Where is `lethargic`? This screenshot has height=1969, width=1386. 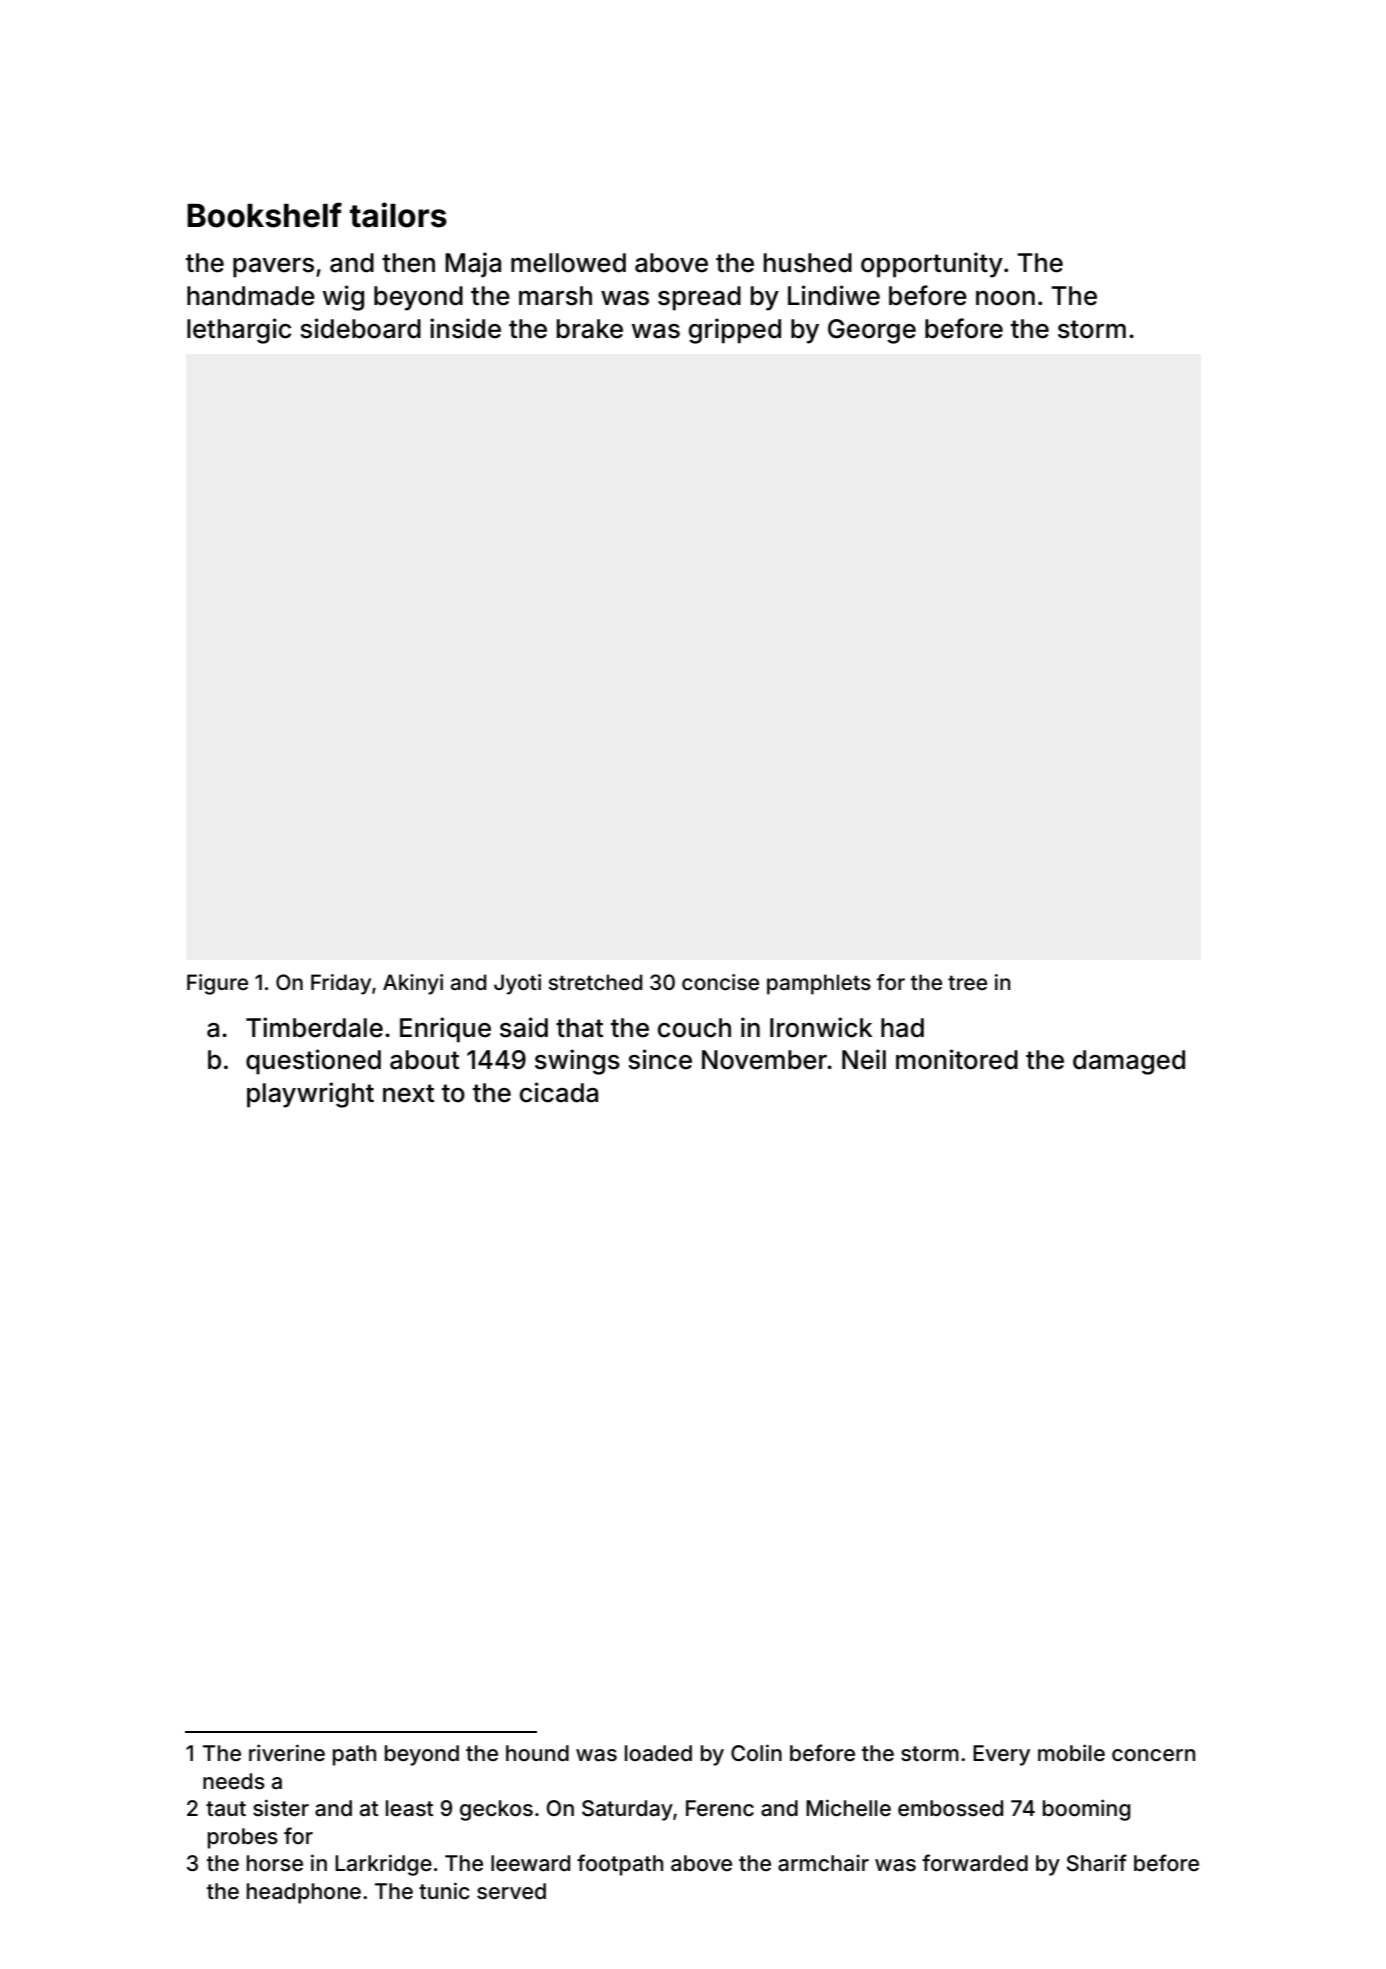 lethargic is located at coordinates (239, 331).
